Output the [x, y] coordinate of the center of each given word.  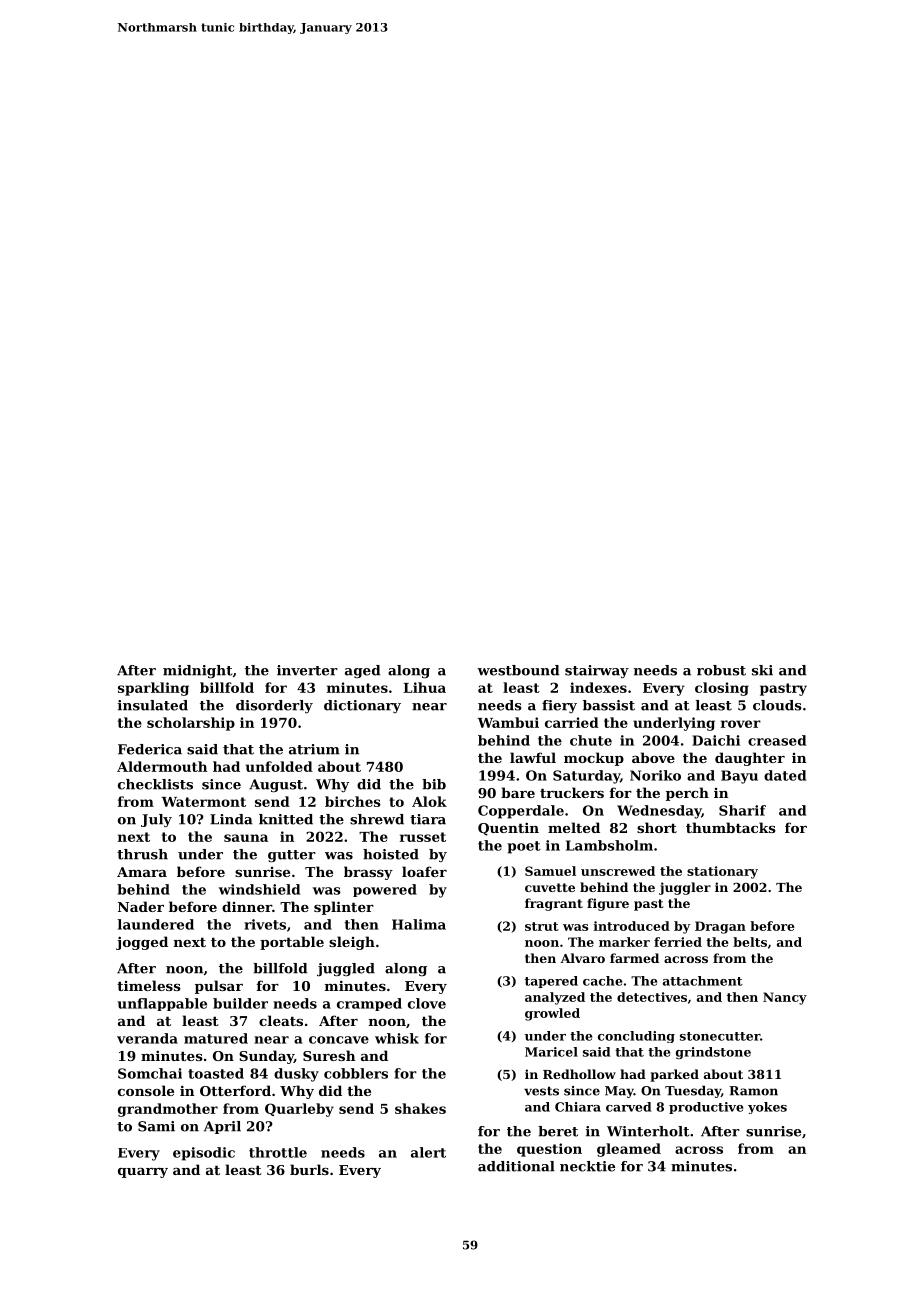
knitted [286, 819]
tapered [551, 982]
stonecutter [720, 1036]
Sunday [266, 1057]
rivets [265, 924]
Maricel [551, 1052]
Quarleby [299, 1110]
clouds [777, 705]
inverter [307, 670]
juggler [685, 888]
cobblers [356, 1073]
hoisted [391, 854]
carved [628, 1107]
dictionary [362, 706]
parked [674, 1075]
